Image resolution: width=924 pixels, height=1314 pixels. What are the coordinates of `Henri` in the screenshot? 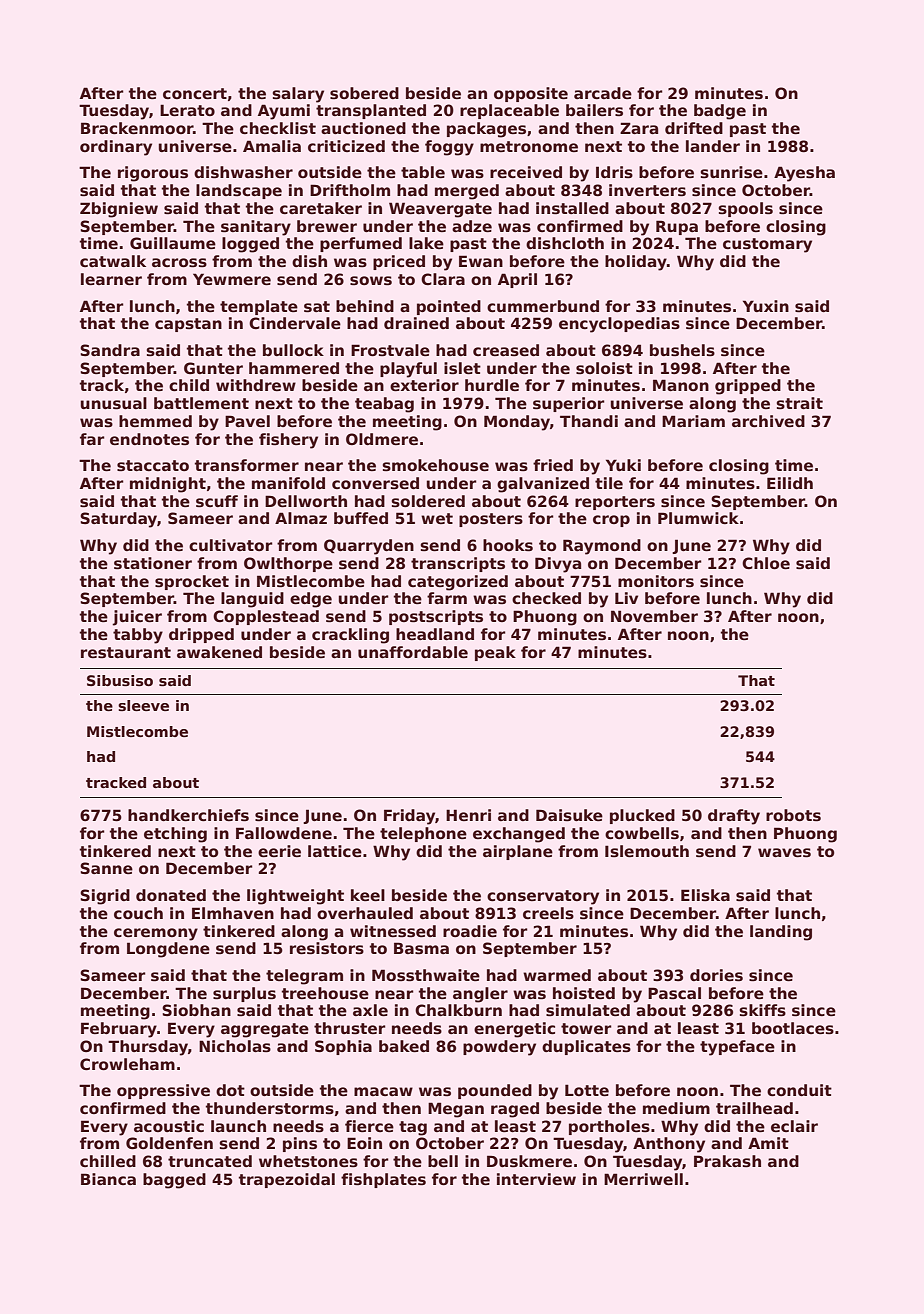 It's located at (468, 815).
